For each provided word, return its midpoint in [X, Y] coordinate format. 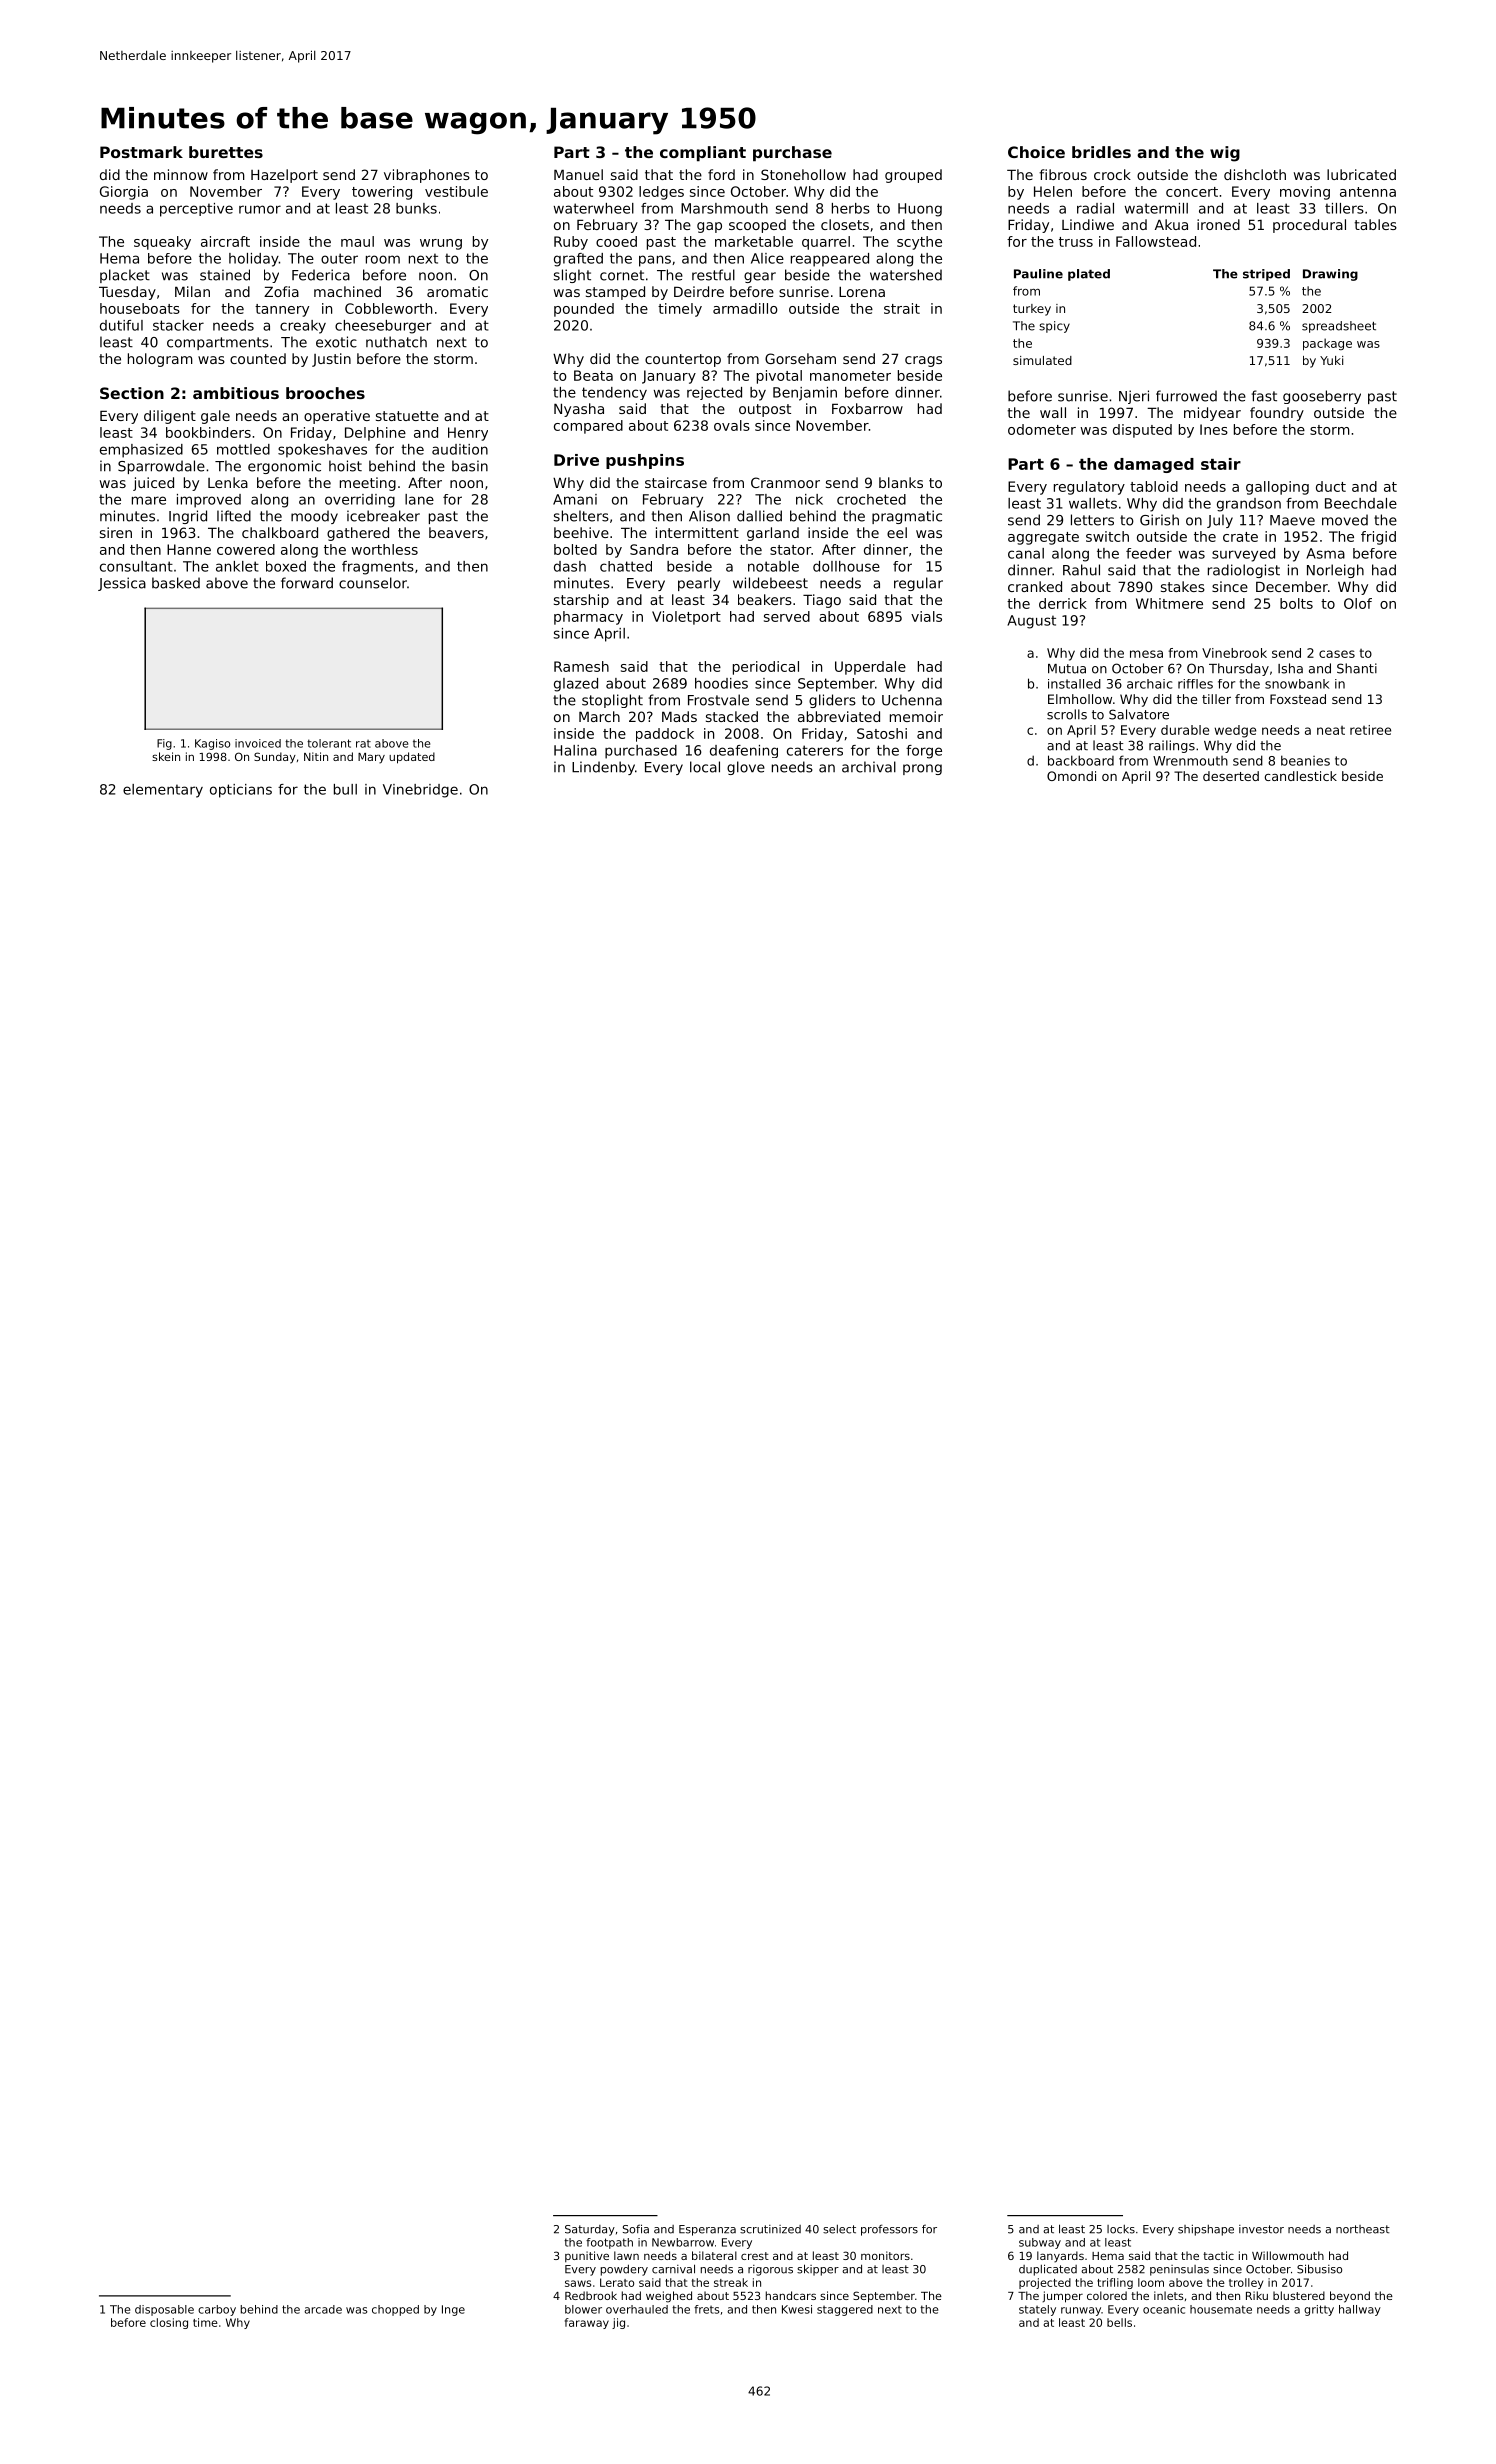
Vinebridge [420, 791]
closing [169, 2323]
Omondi [1071, 776]
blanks [901, 482]
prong [922, 769]
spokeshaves [322, 451]
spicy [1054, 327]
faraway [587, 2323]
